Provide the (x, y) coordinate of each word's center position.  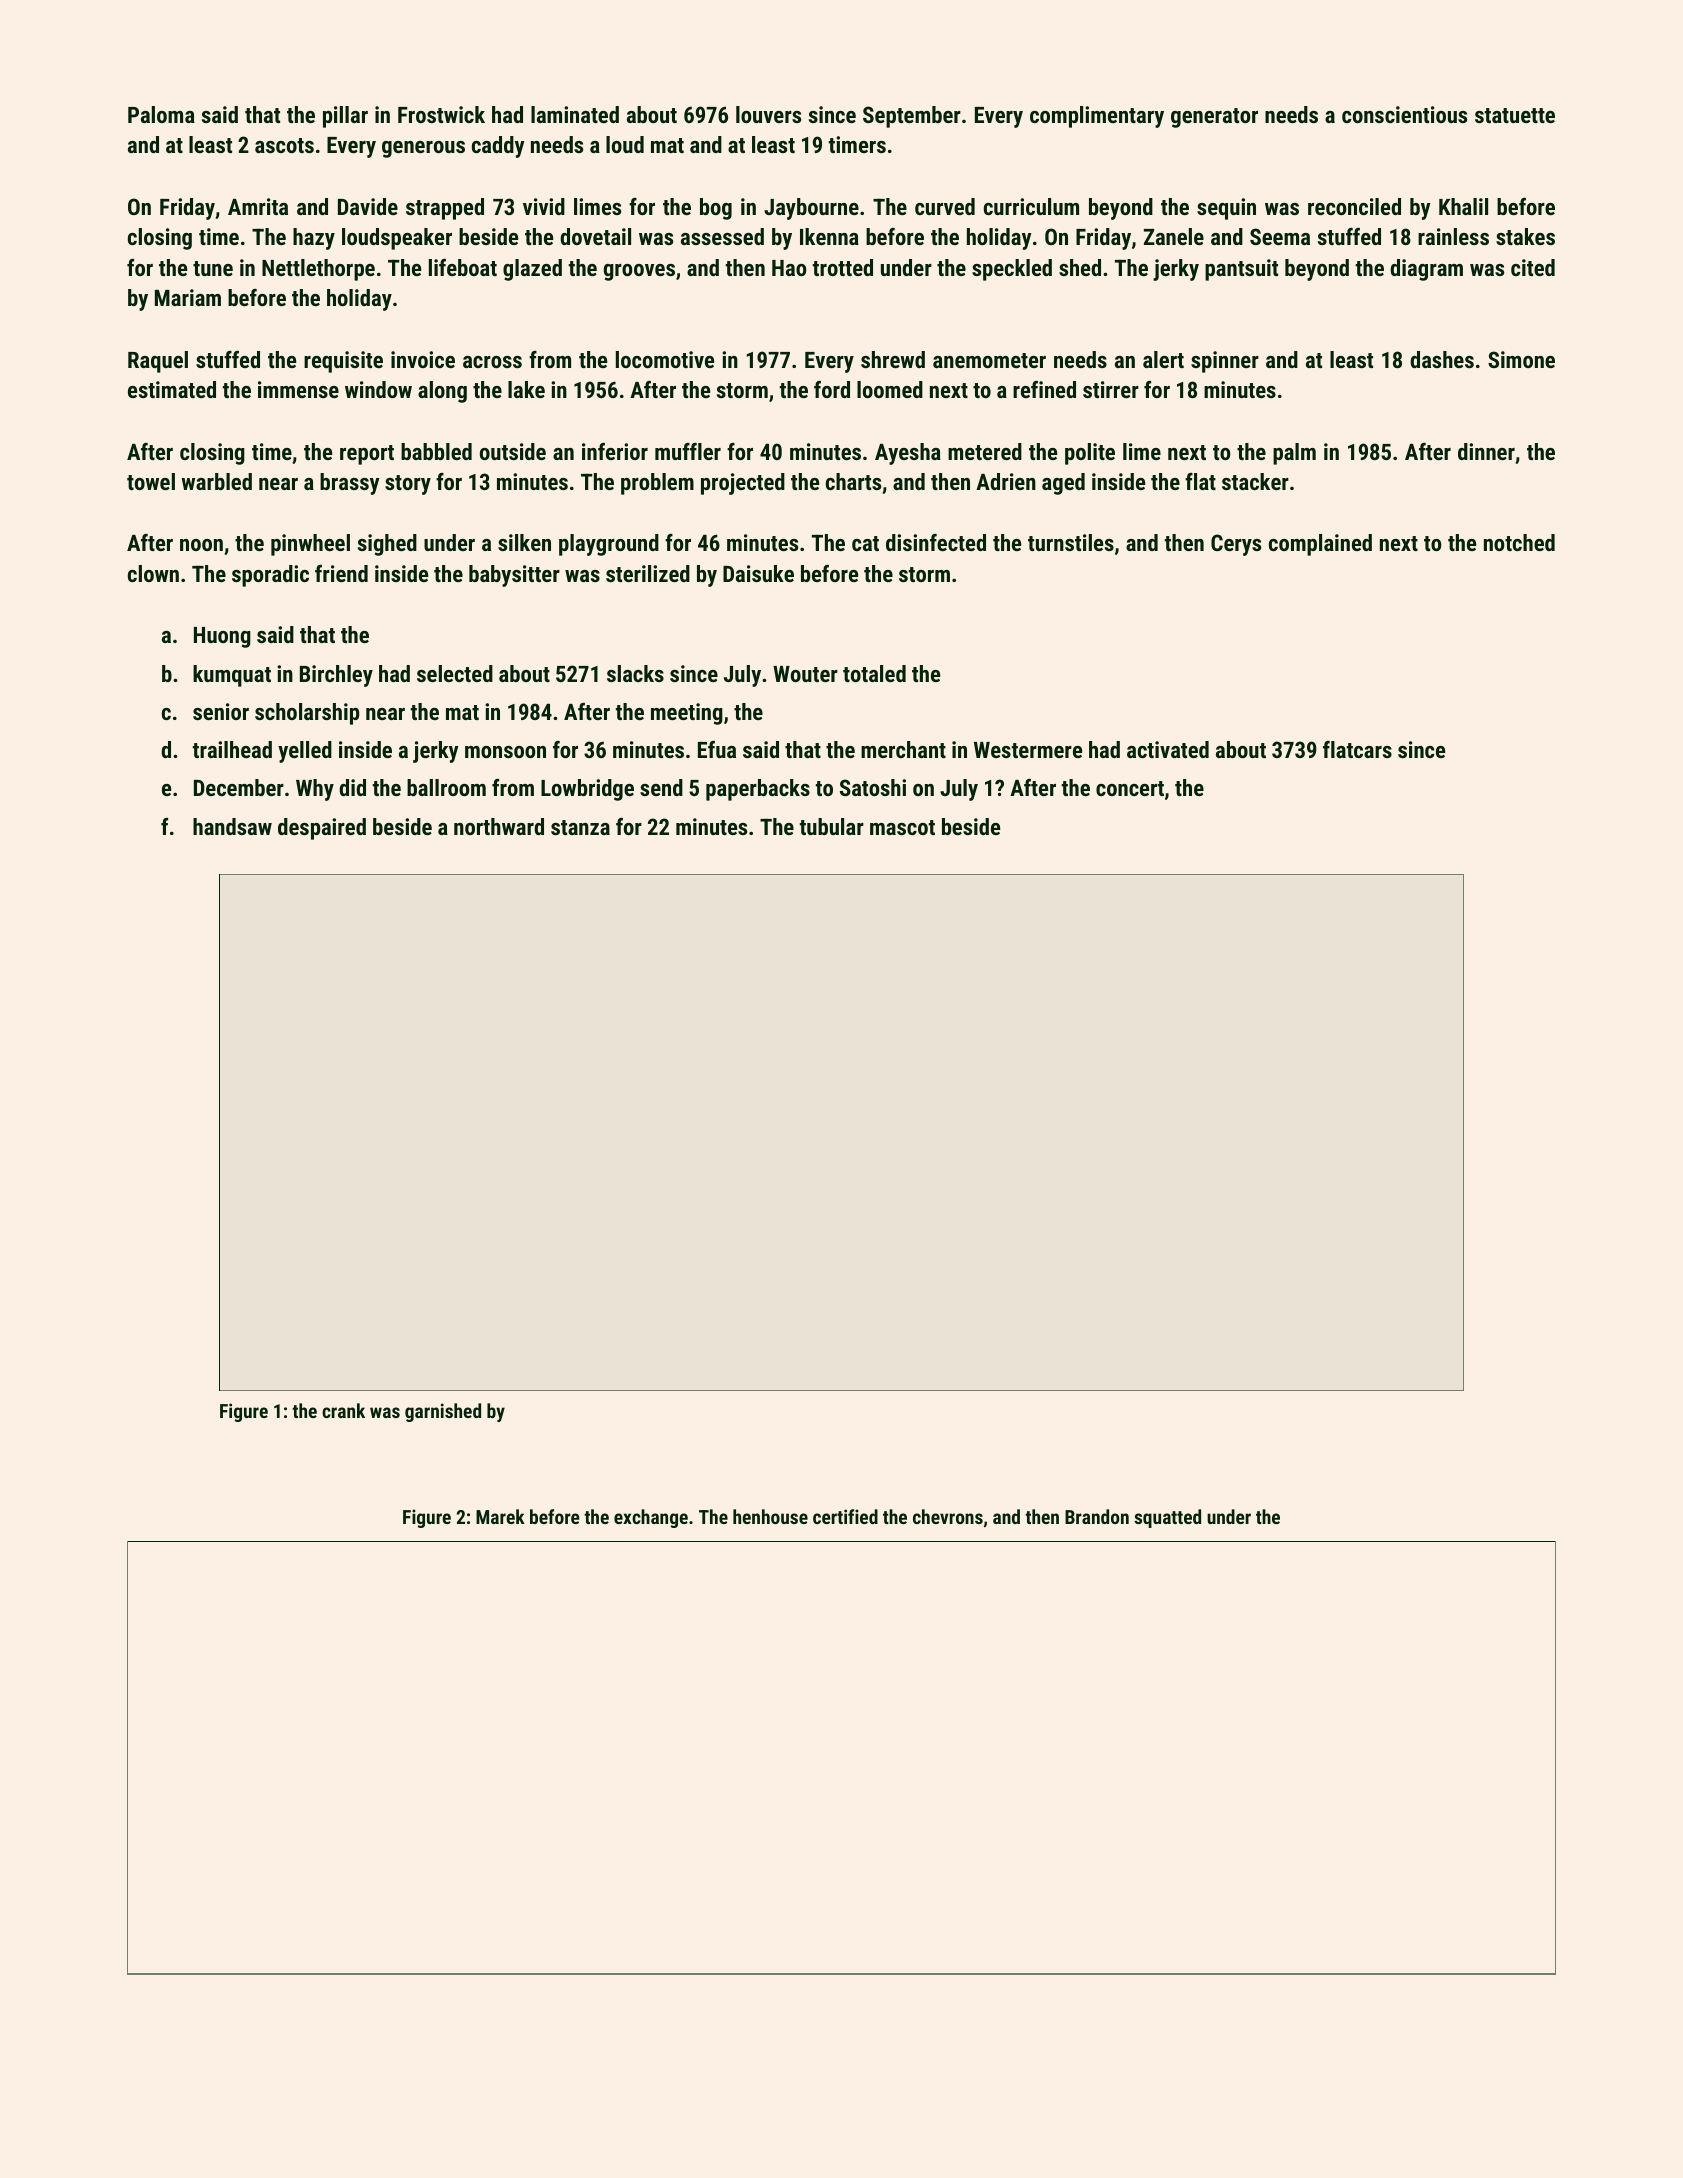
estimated (172, 389)
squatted (1167, 1518)
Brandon (1097, 1516)
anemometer (989, 360)
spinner (1225, 362)
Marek (500, 1516)
